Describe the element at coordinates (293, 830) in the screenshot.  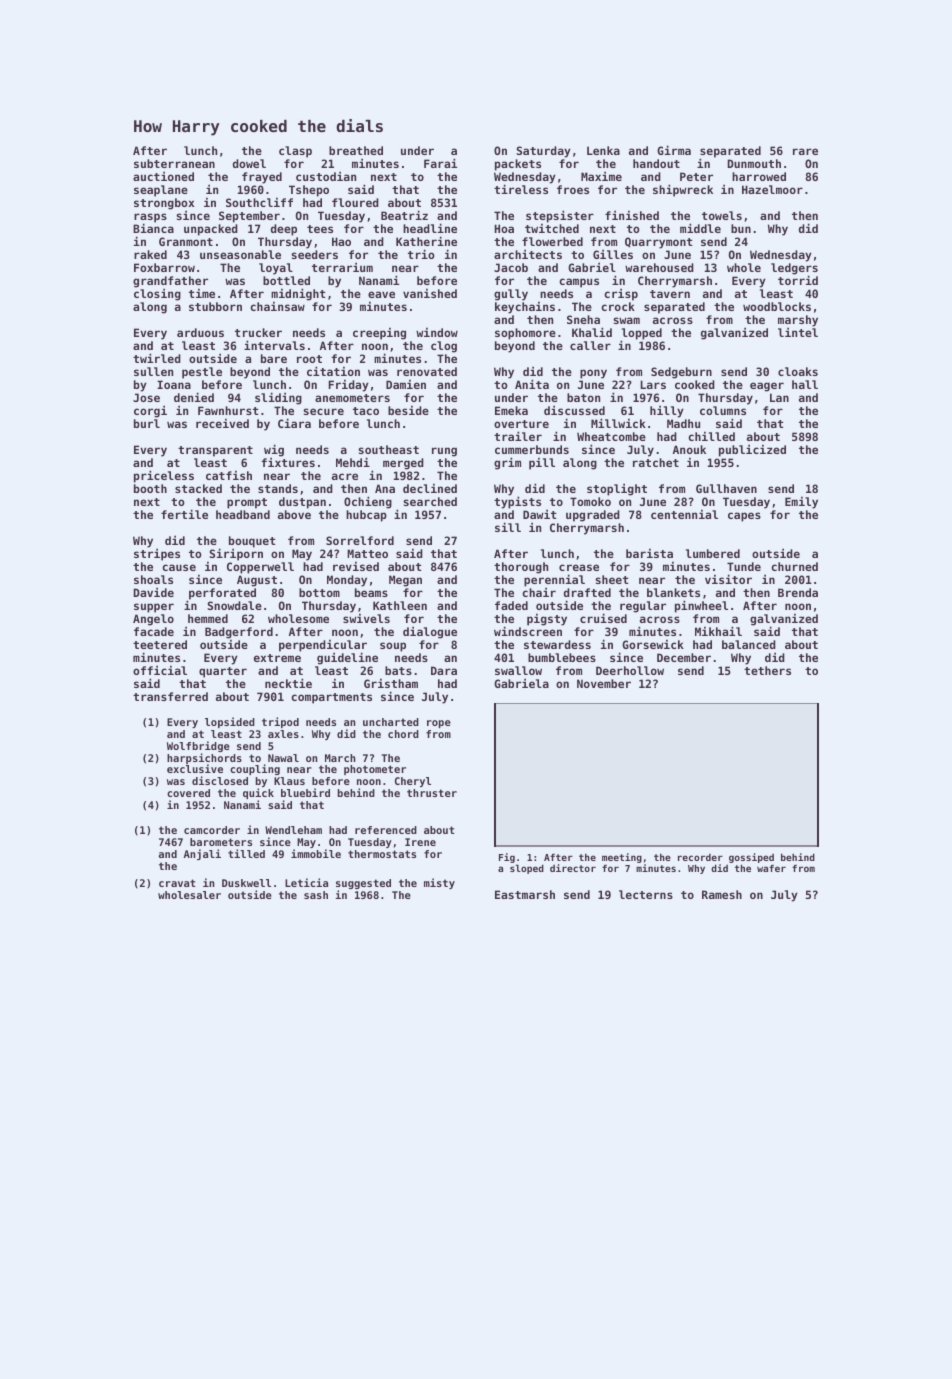
I see `Wendleham` at that location.
